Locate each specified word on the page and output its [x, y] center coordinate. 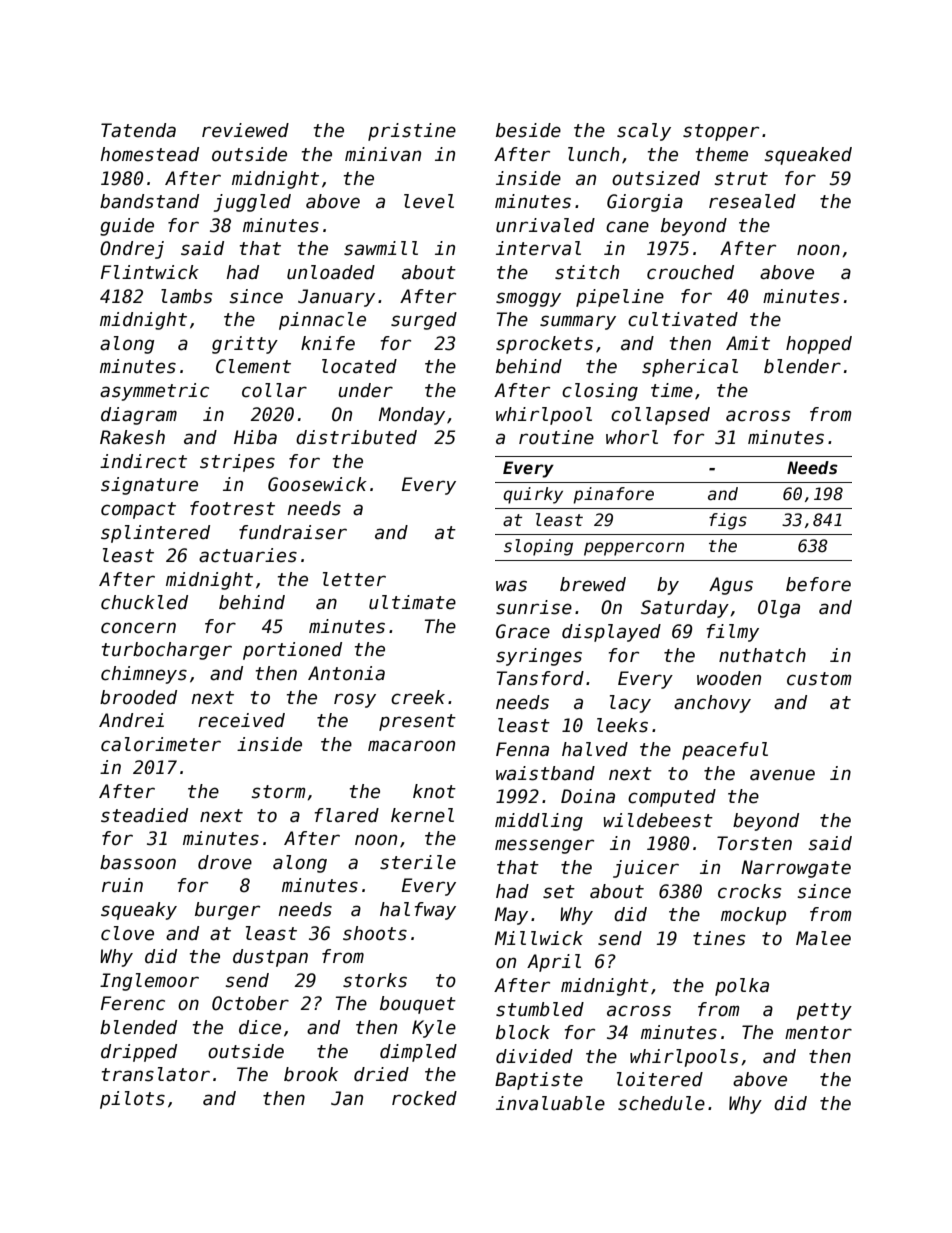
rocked [424, 1098]
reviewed [245, 130]
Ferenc [133, 1003]
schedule [661, 1103]
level [429, 201]
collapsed [660, 416]
